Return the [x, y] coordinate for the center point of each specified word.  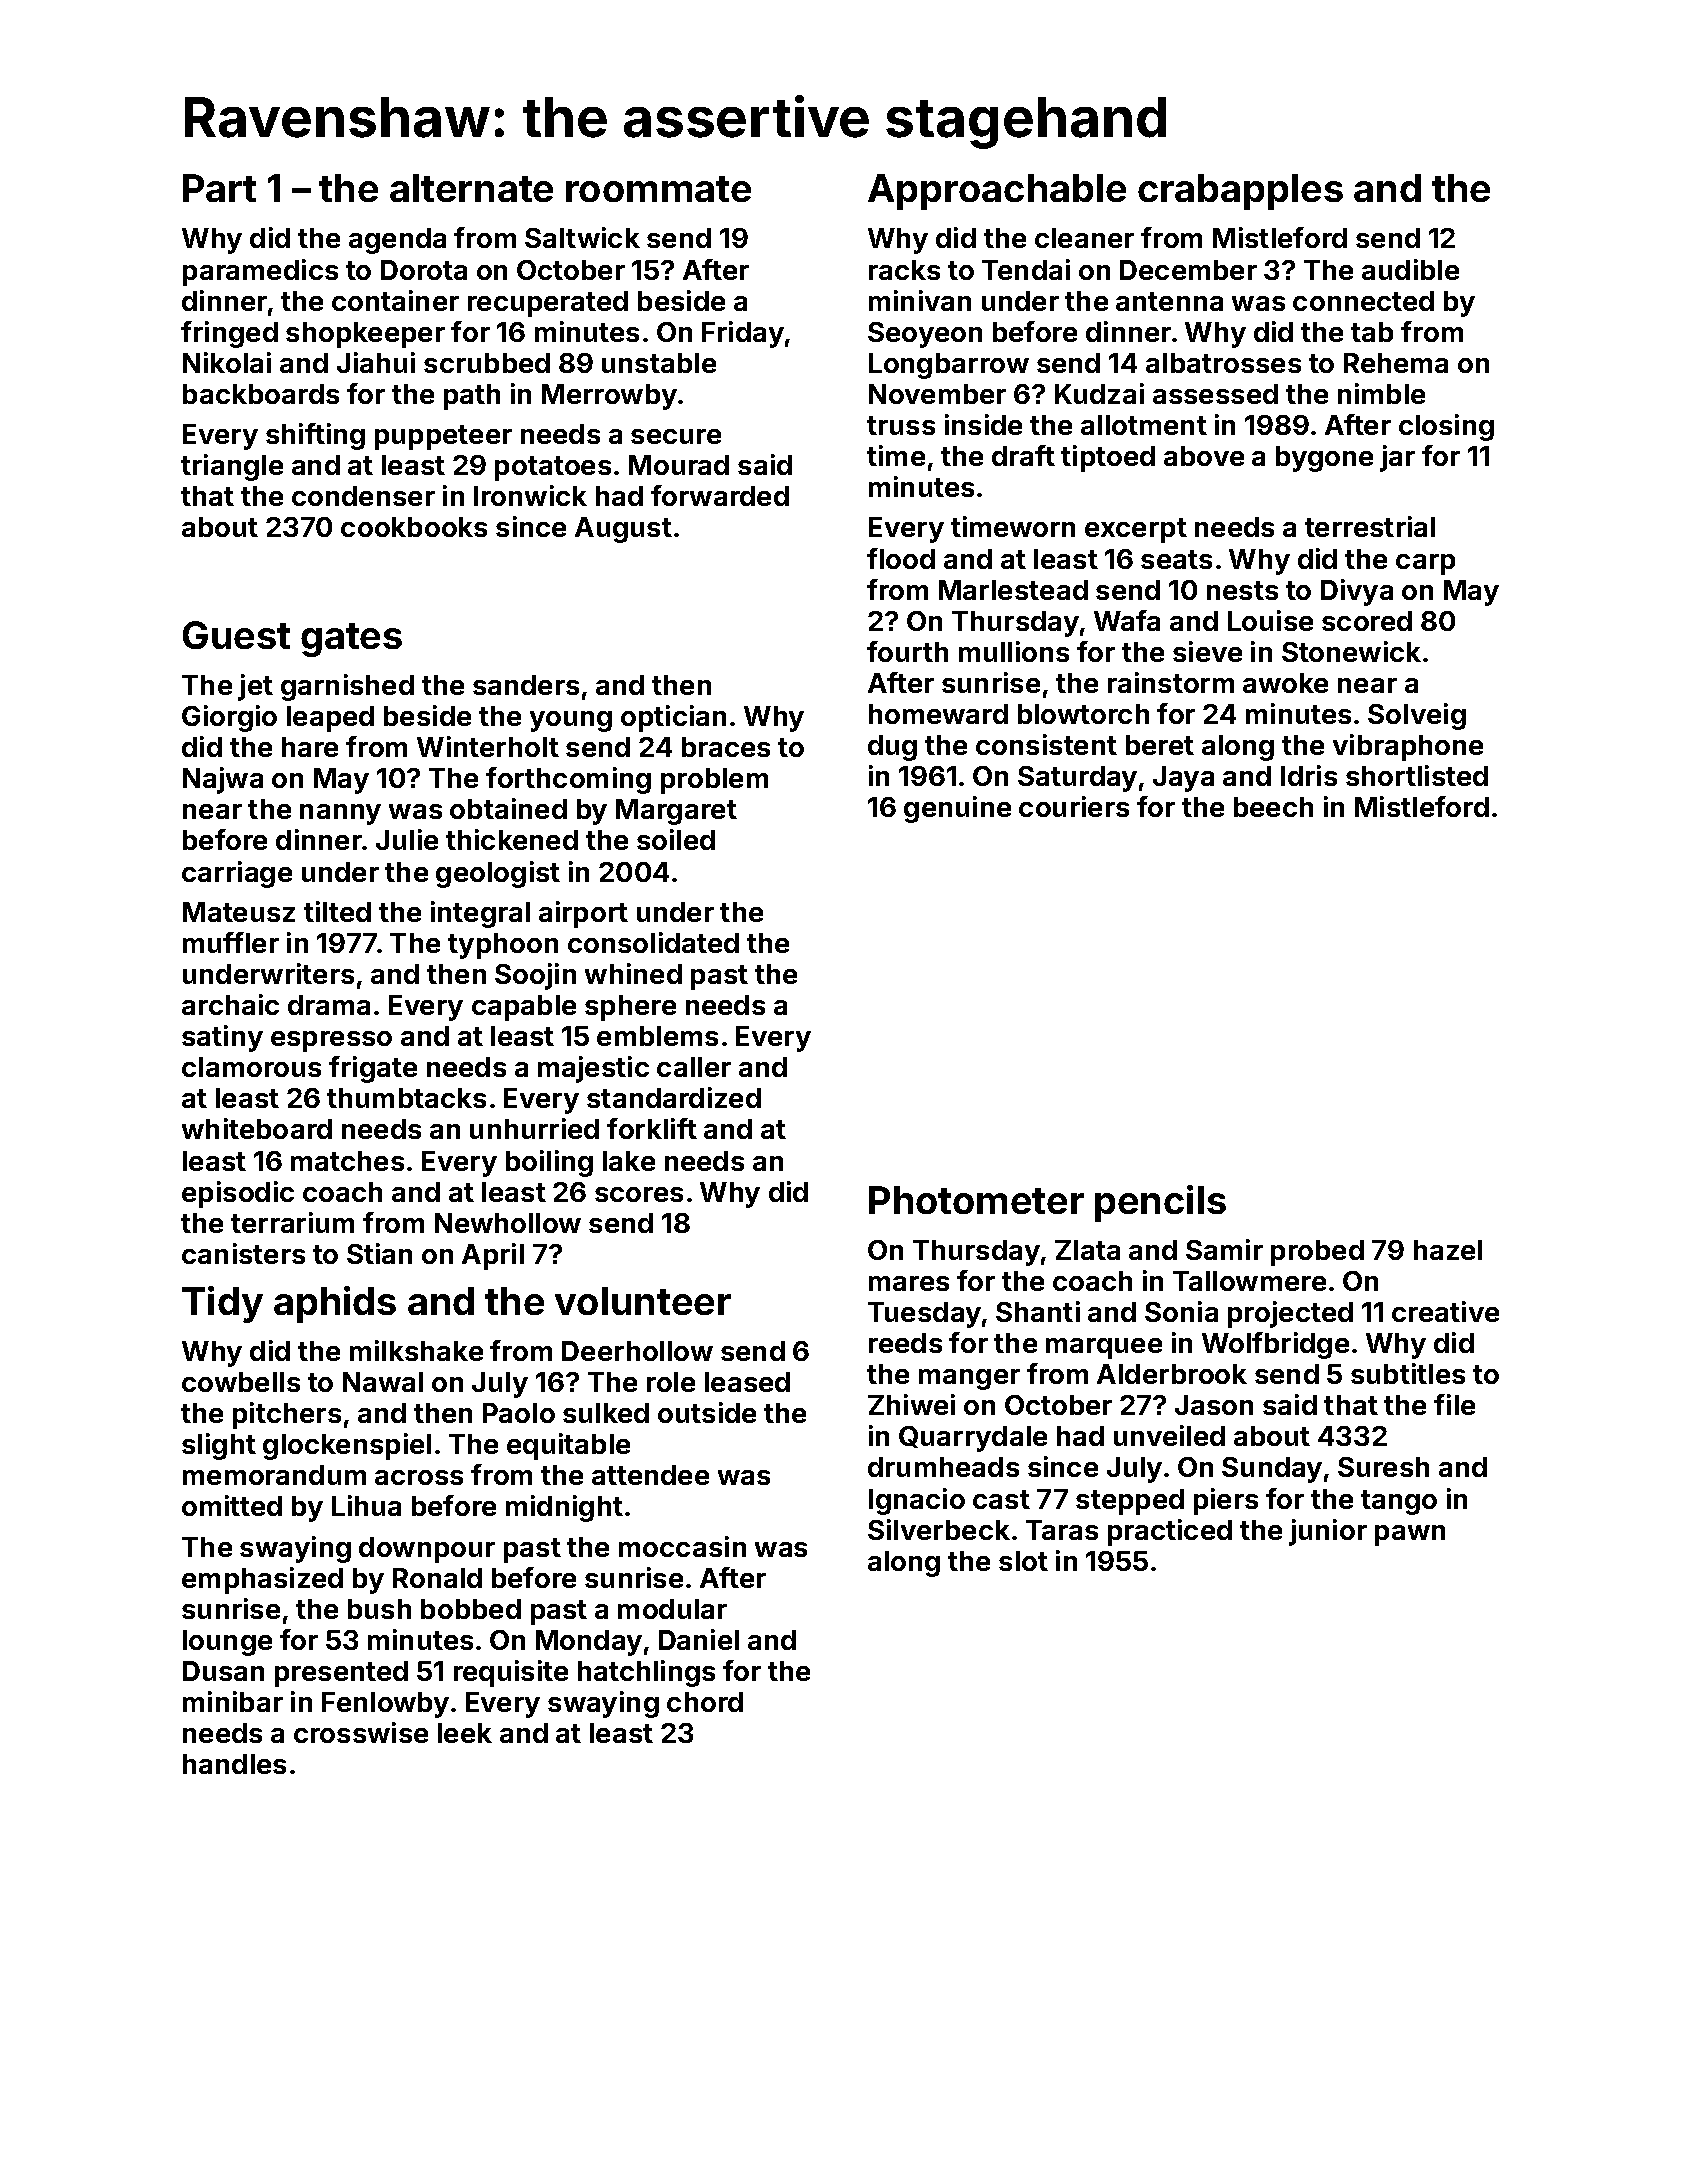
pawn [1410, 1535]
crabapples [1240, 192]
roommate [658, 189]
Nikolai [227, 362]
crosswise [361, 1732]
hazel [1448, 1250]
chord [705, 1702]
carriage [237, 874]
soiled [676, 839]
